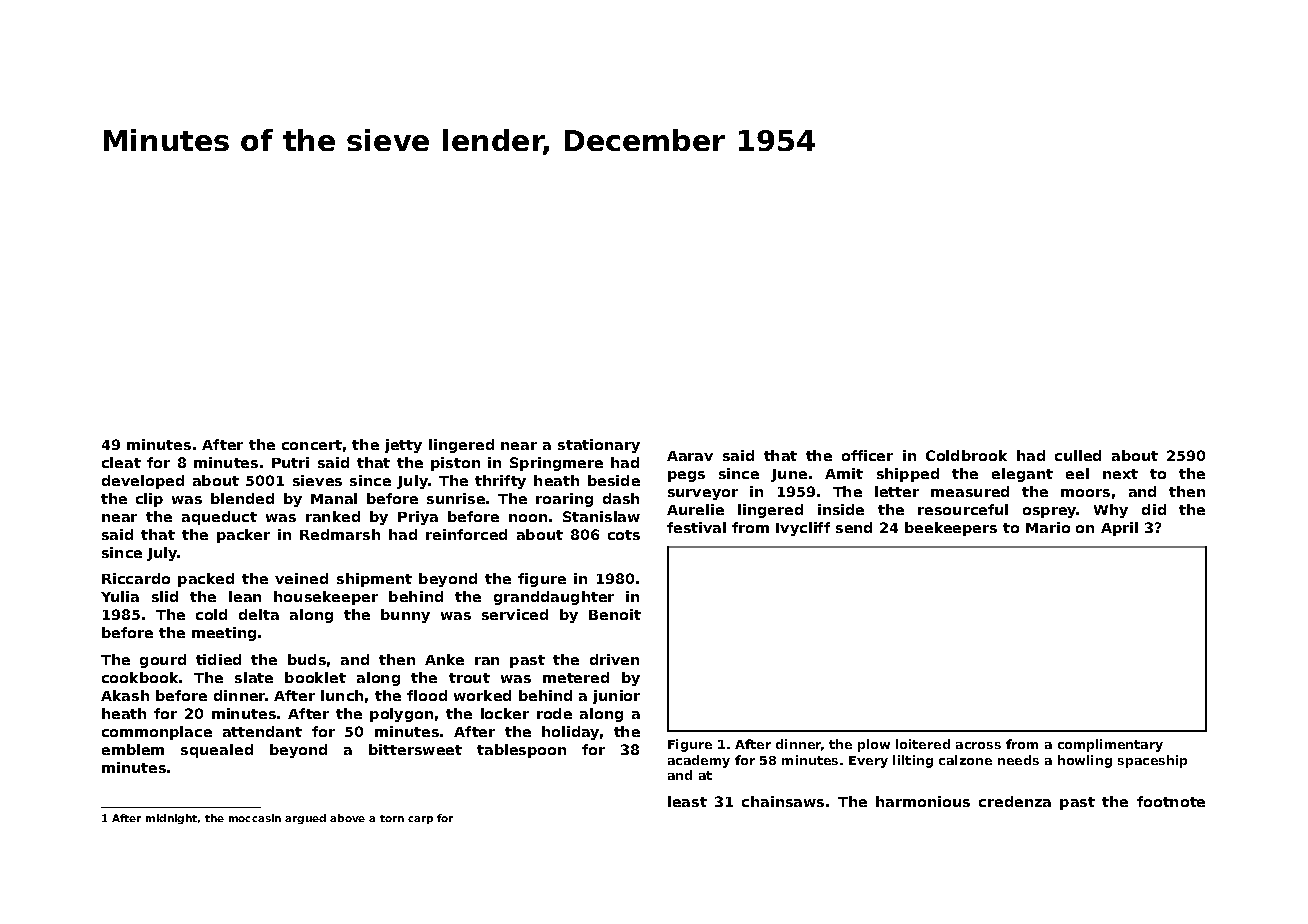 The height and width of the image is (924, 1308). Describe the element at coordinates (1154, 509) in the image. I see `did` at that location.
